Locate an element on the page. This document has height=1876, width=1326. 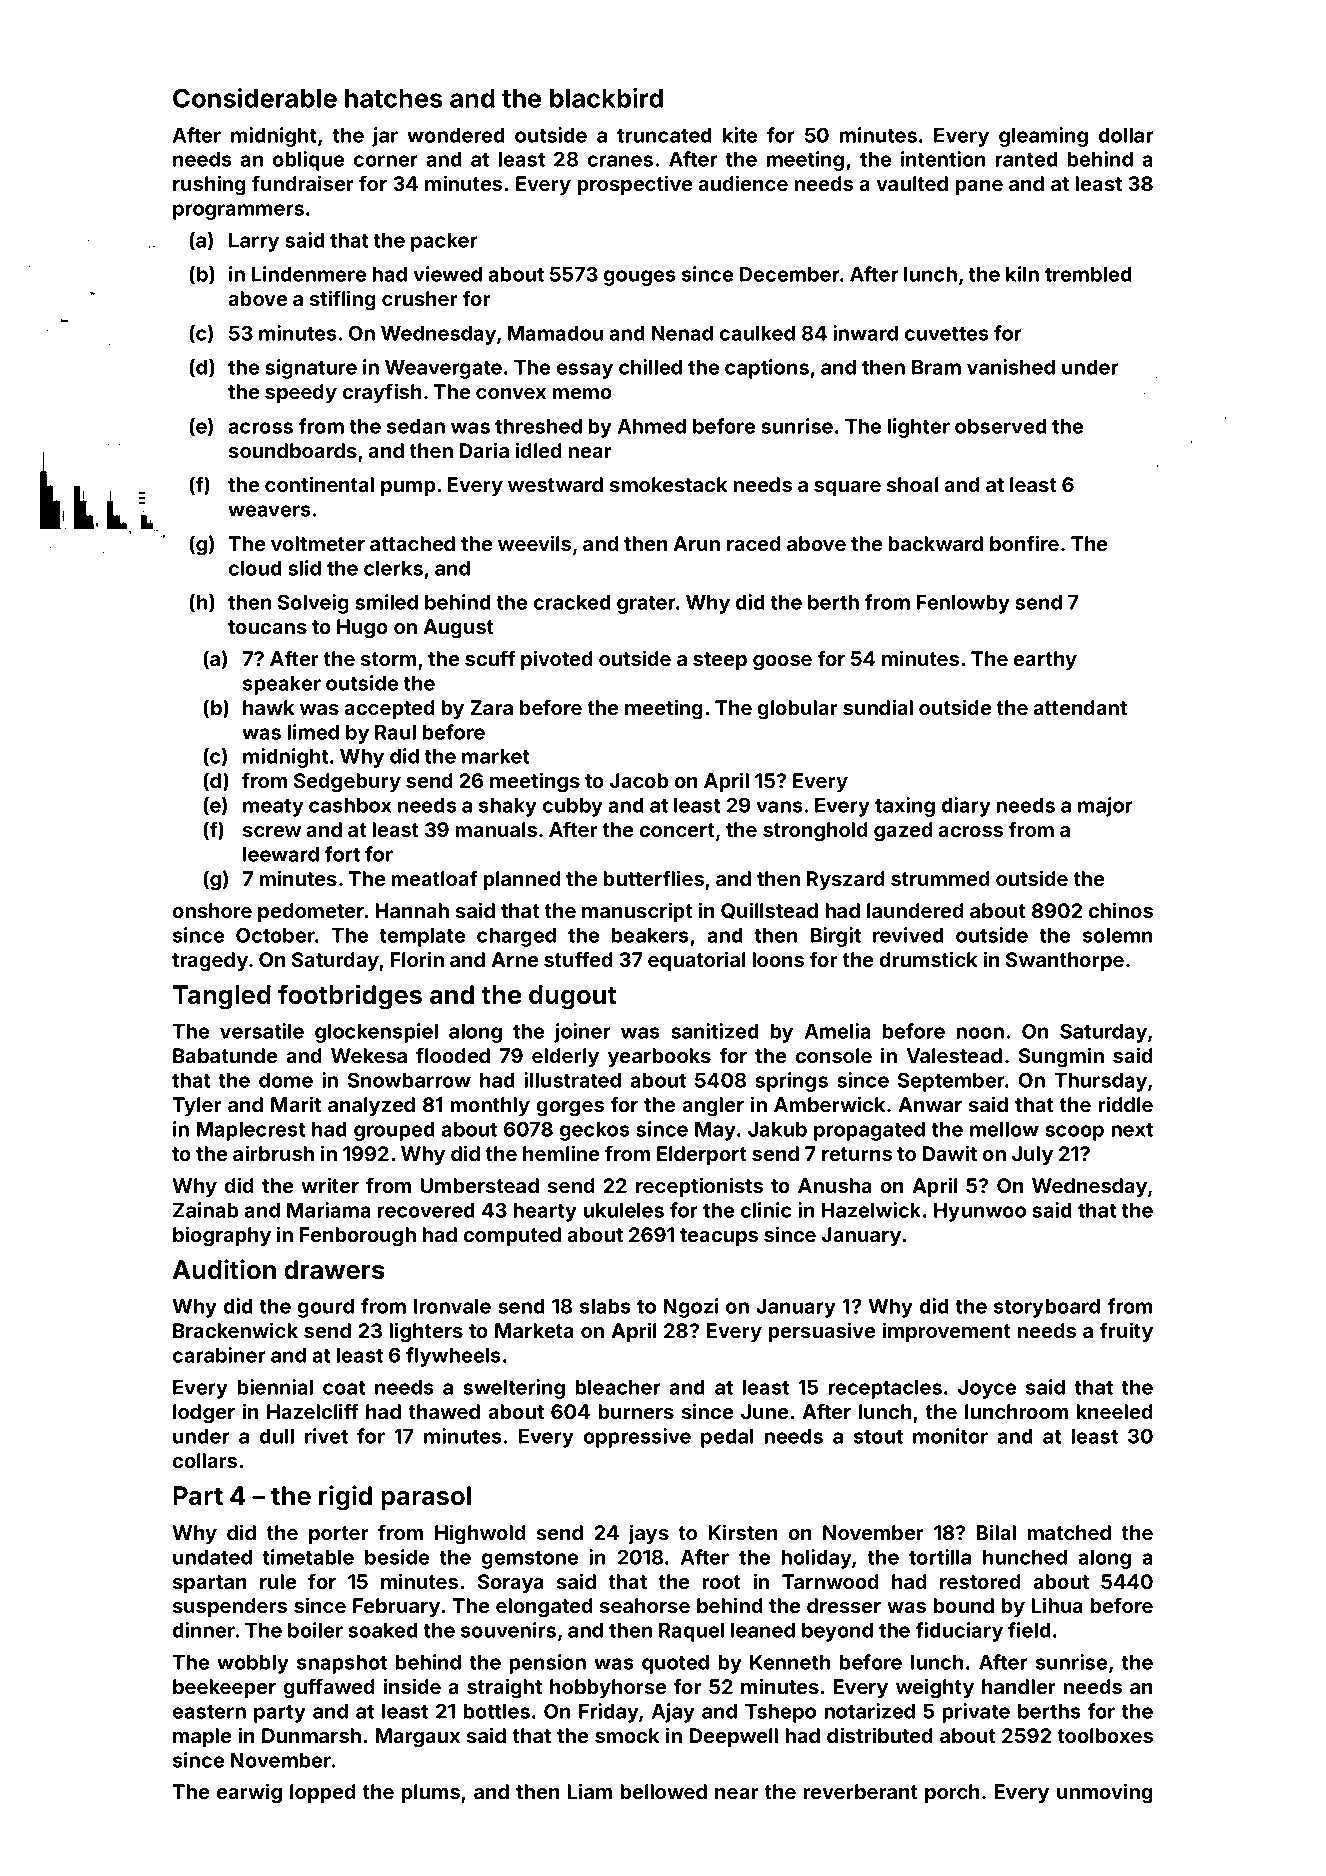
earwig is located at coordinates (249, 1793).
